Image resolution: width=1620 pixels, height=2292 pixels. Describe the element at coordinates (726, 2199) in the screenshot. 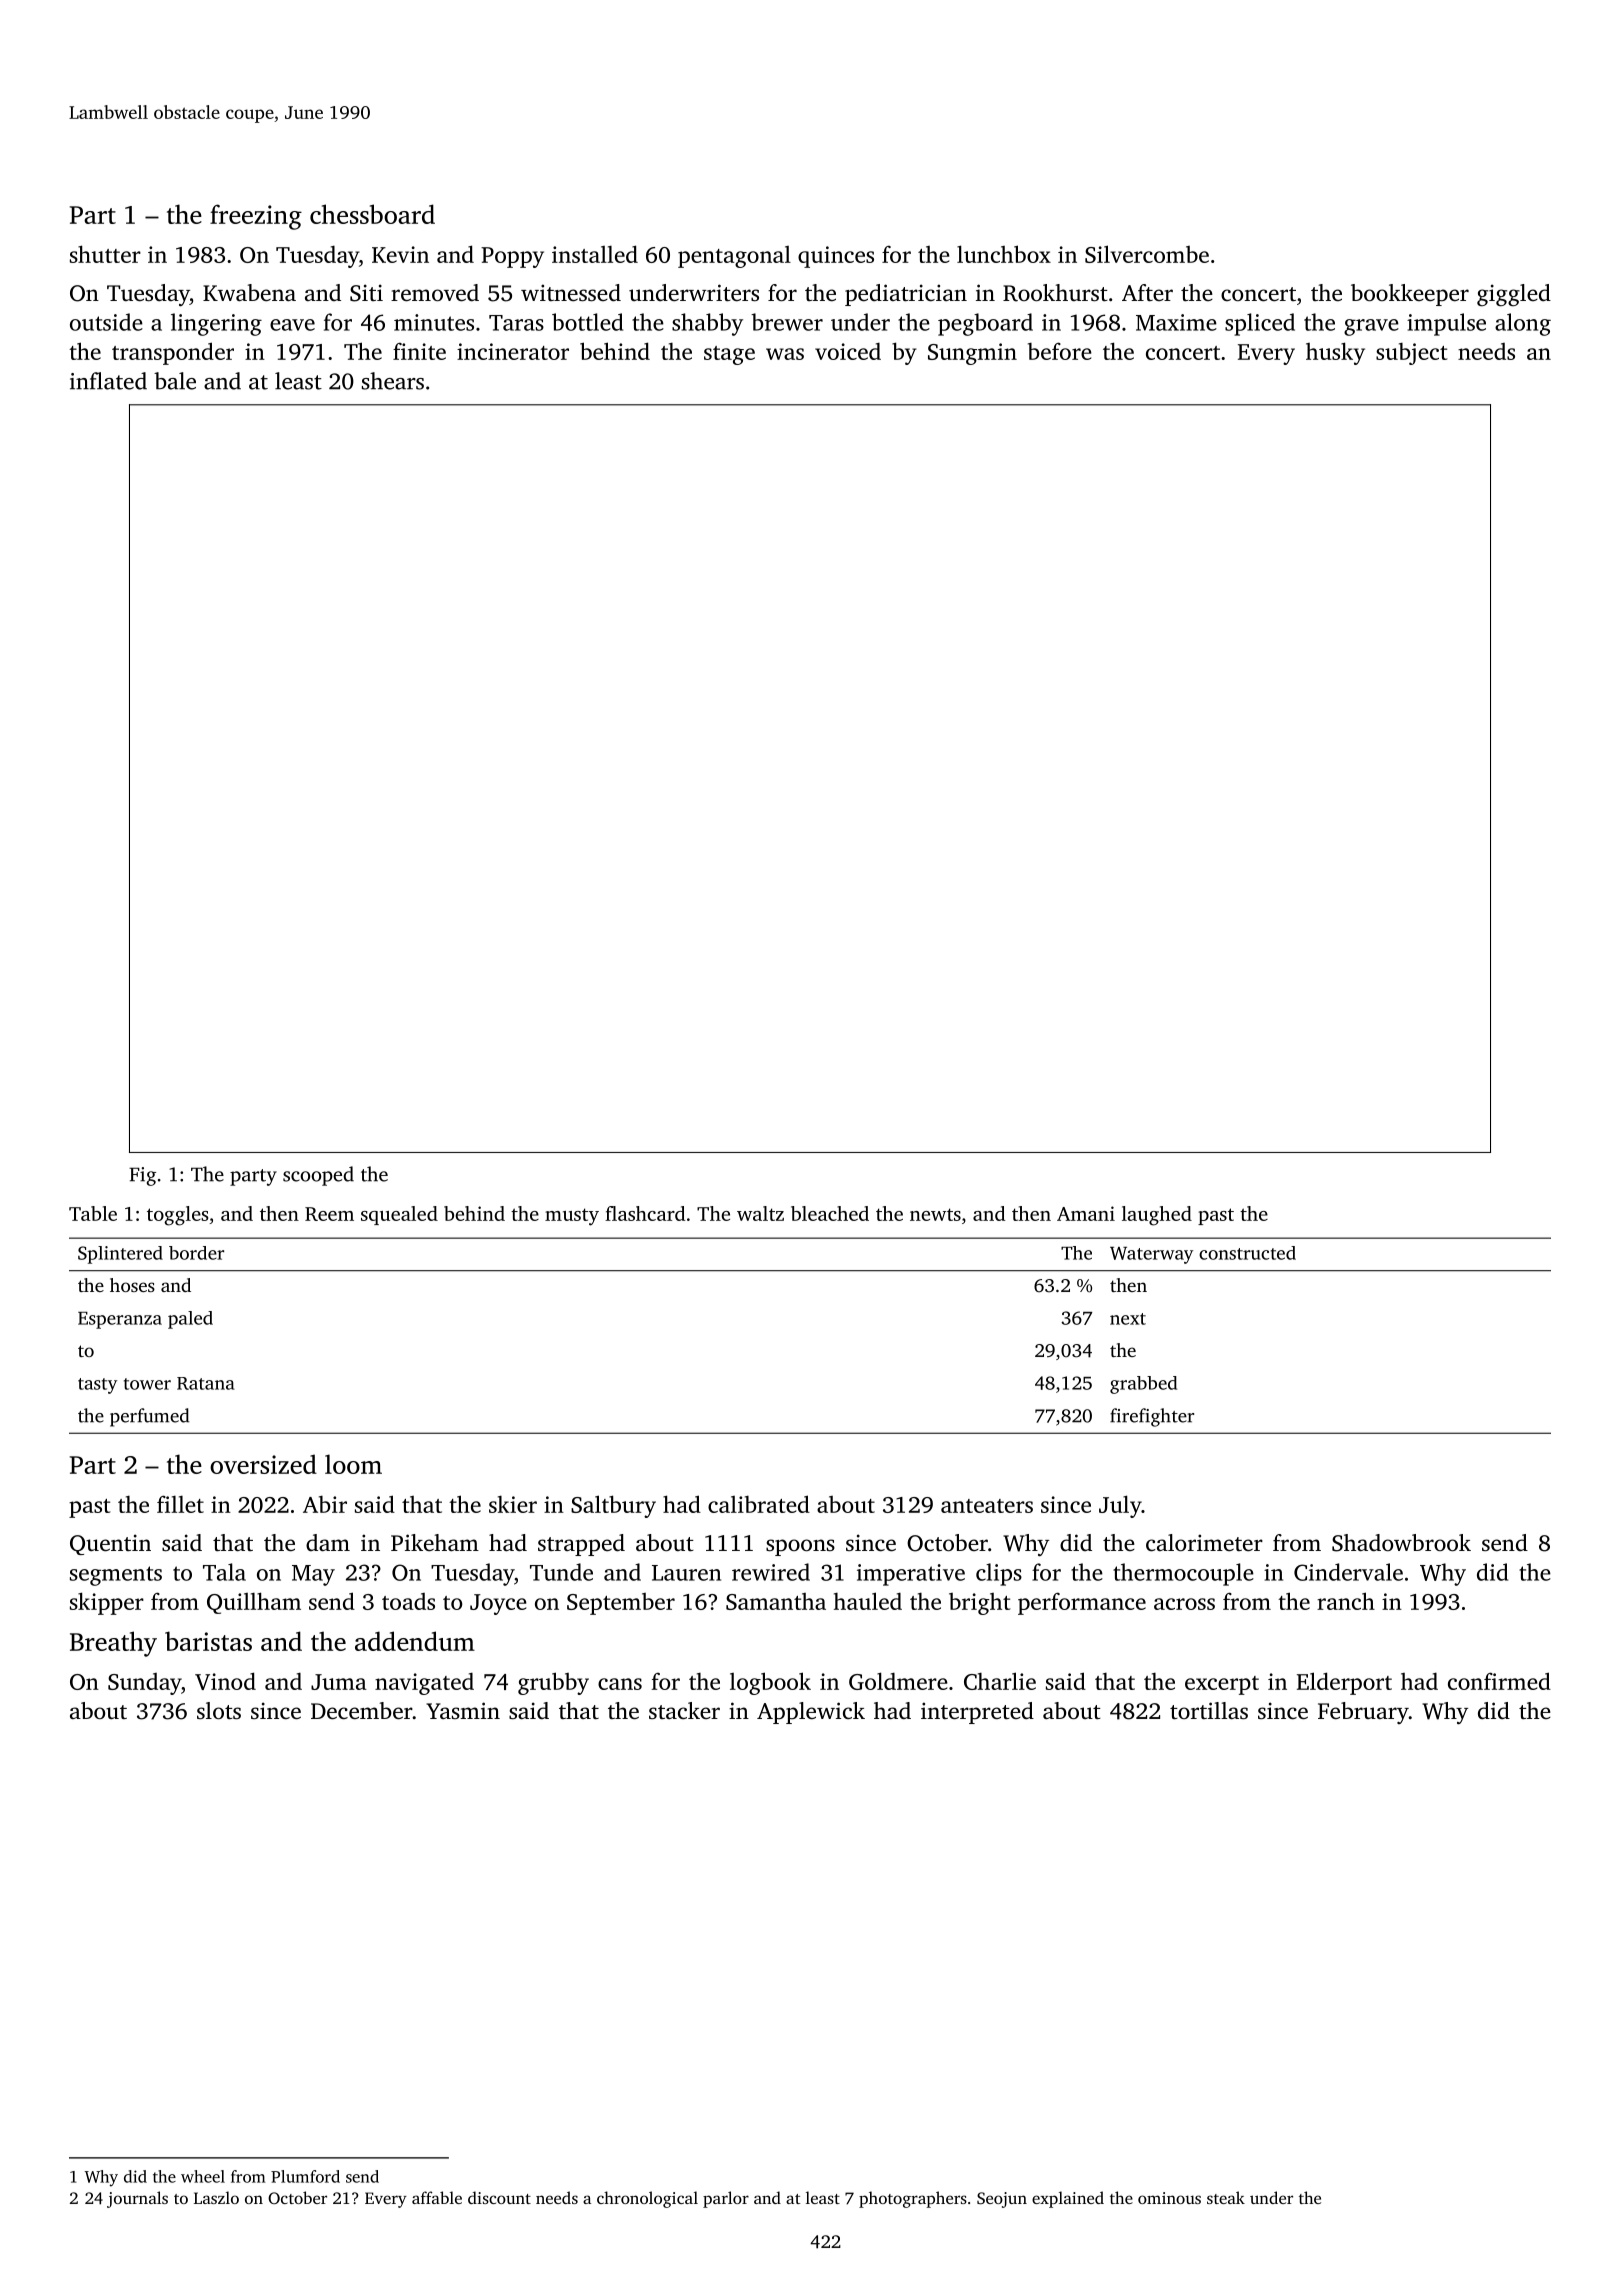

I see `parlor` at that location.
